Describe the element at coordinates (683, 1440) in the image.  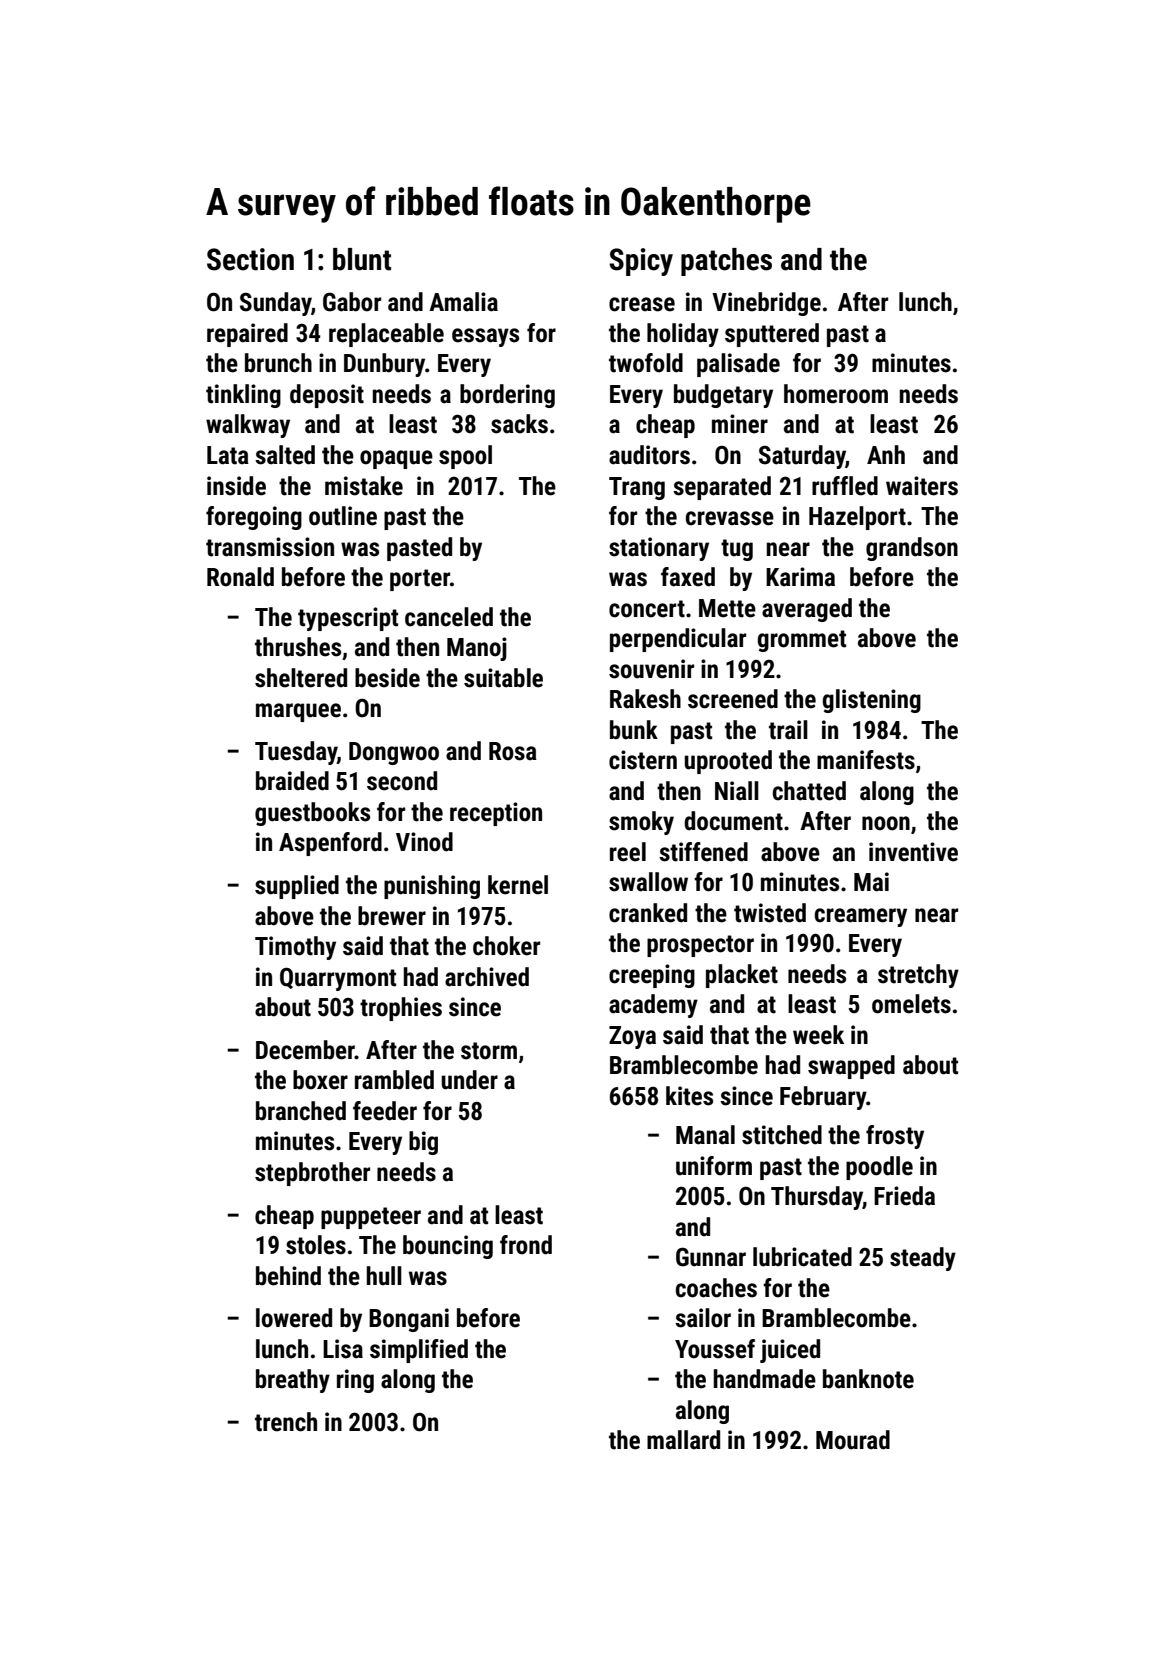
I see `mallard` at that location.
